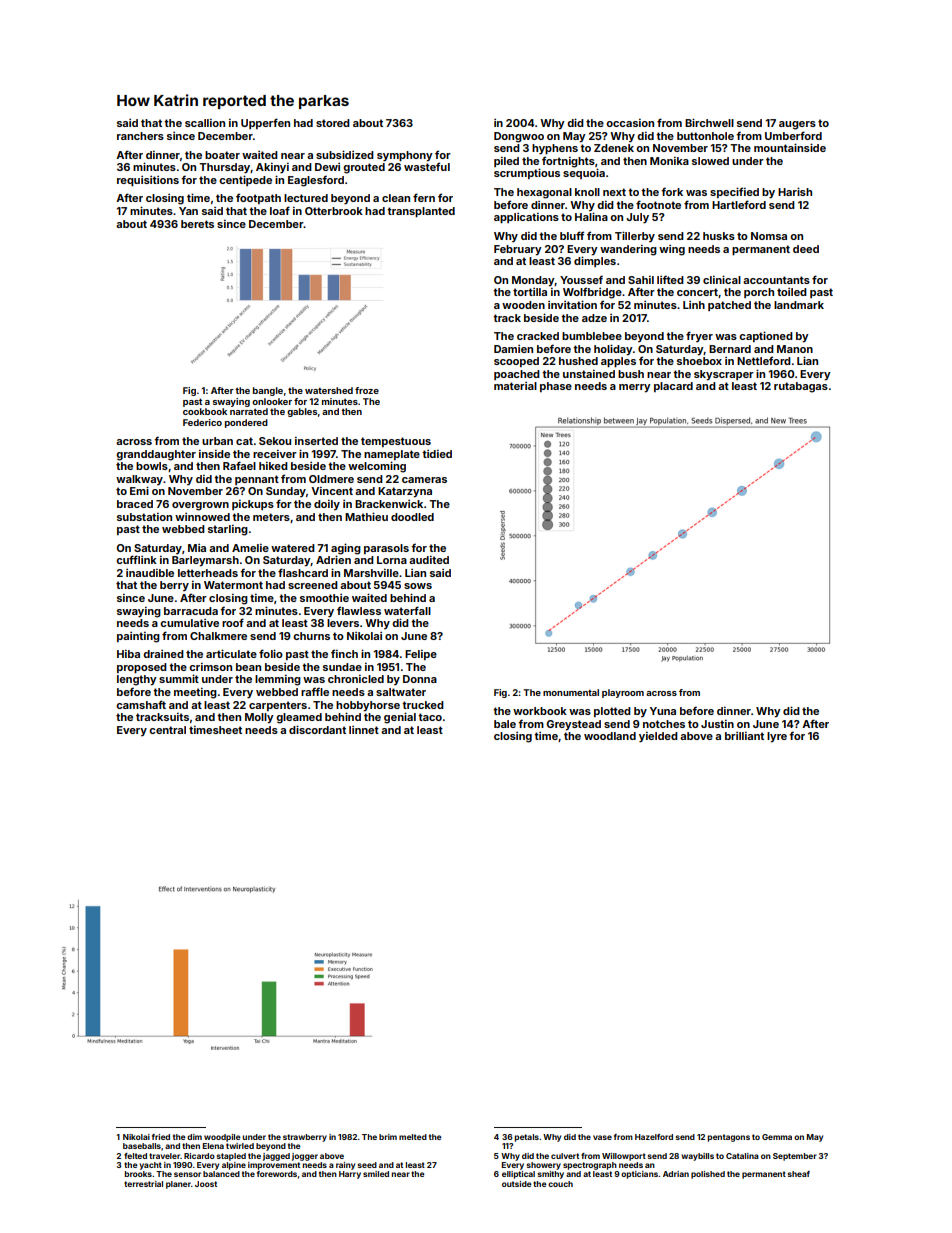  What do you see at coordinates (777, 737) in the screenshot?
I see `lyre` at bounding box center [777, 737].
